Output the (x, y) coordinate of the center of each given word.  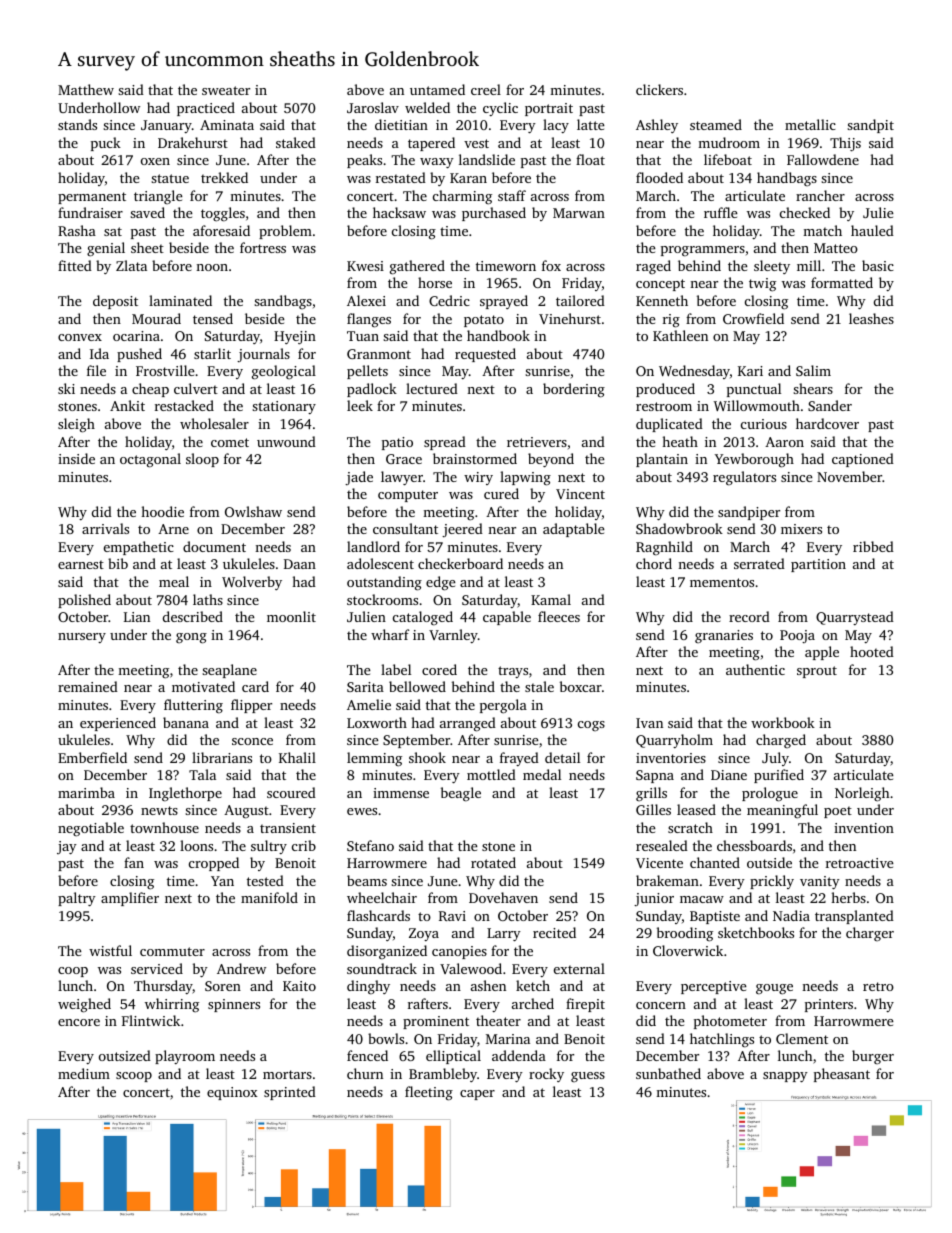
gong (191, 638)
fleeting (429, 1093)
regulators (744, 478)
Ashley (657, 126)
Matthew (86, 89)
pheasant (842, 1075)
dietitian (401, 124)
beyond (551, 460)
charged (781, 741)
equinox (232, 1093)
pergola (503, 706)
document (214, 546)
